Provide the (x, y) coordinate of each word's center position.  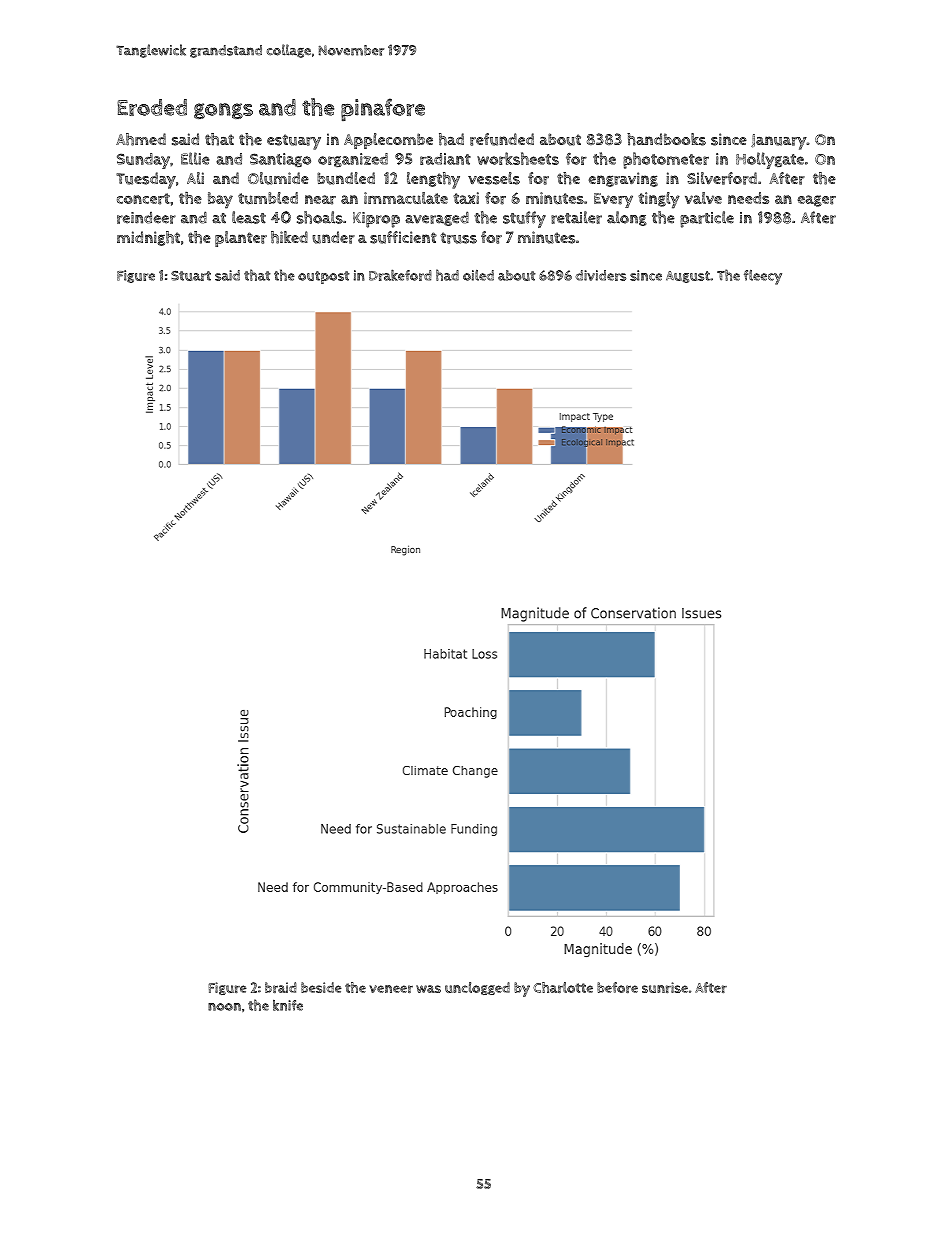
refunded (502, 139)
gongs (223, 111)
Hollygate (770, 160)
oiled (478, 275)
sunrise (665, 987)
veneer (391, 989)
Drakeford (400, 275)
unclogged (477, 988)
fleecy (763, 277)
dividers (600, 275)
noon (224, 1007)
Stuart (191, 276)
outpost (323, 277)
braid (281, 987)
